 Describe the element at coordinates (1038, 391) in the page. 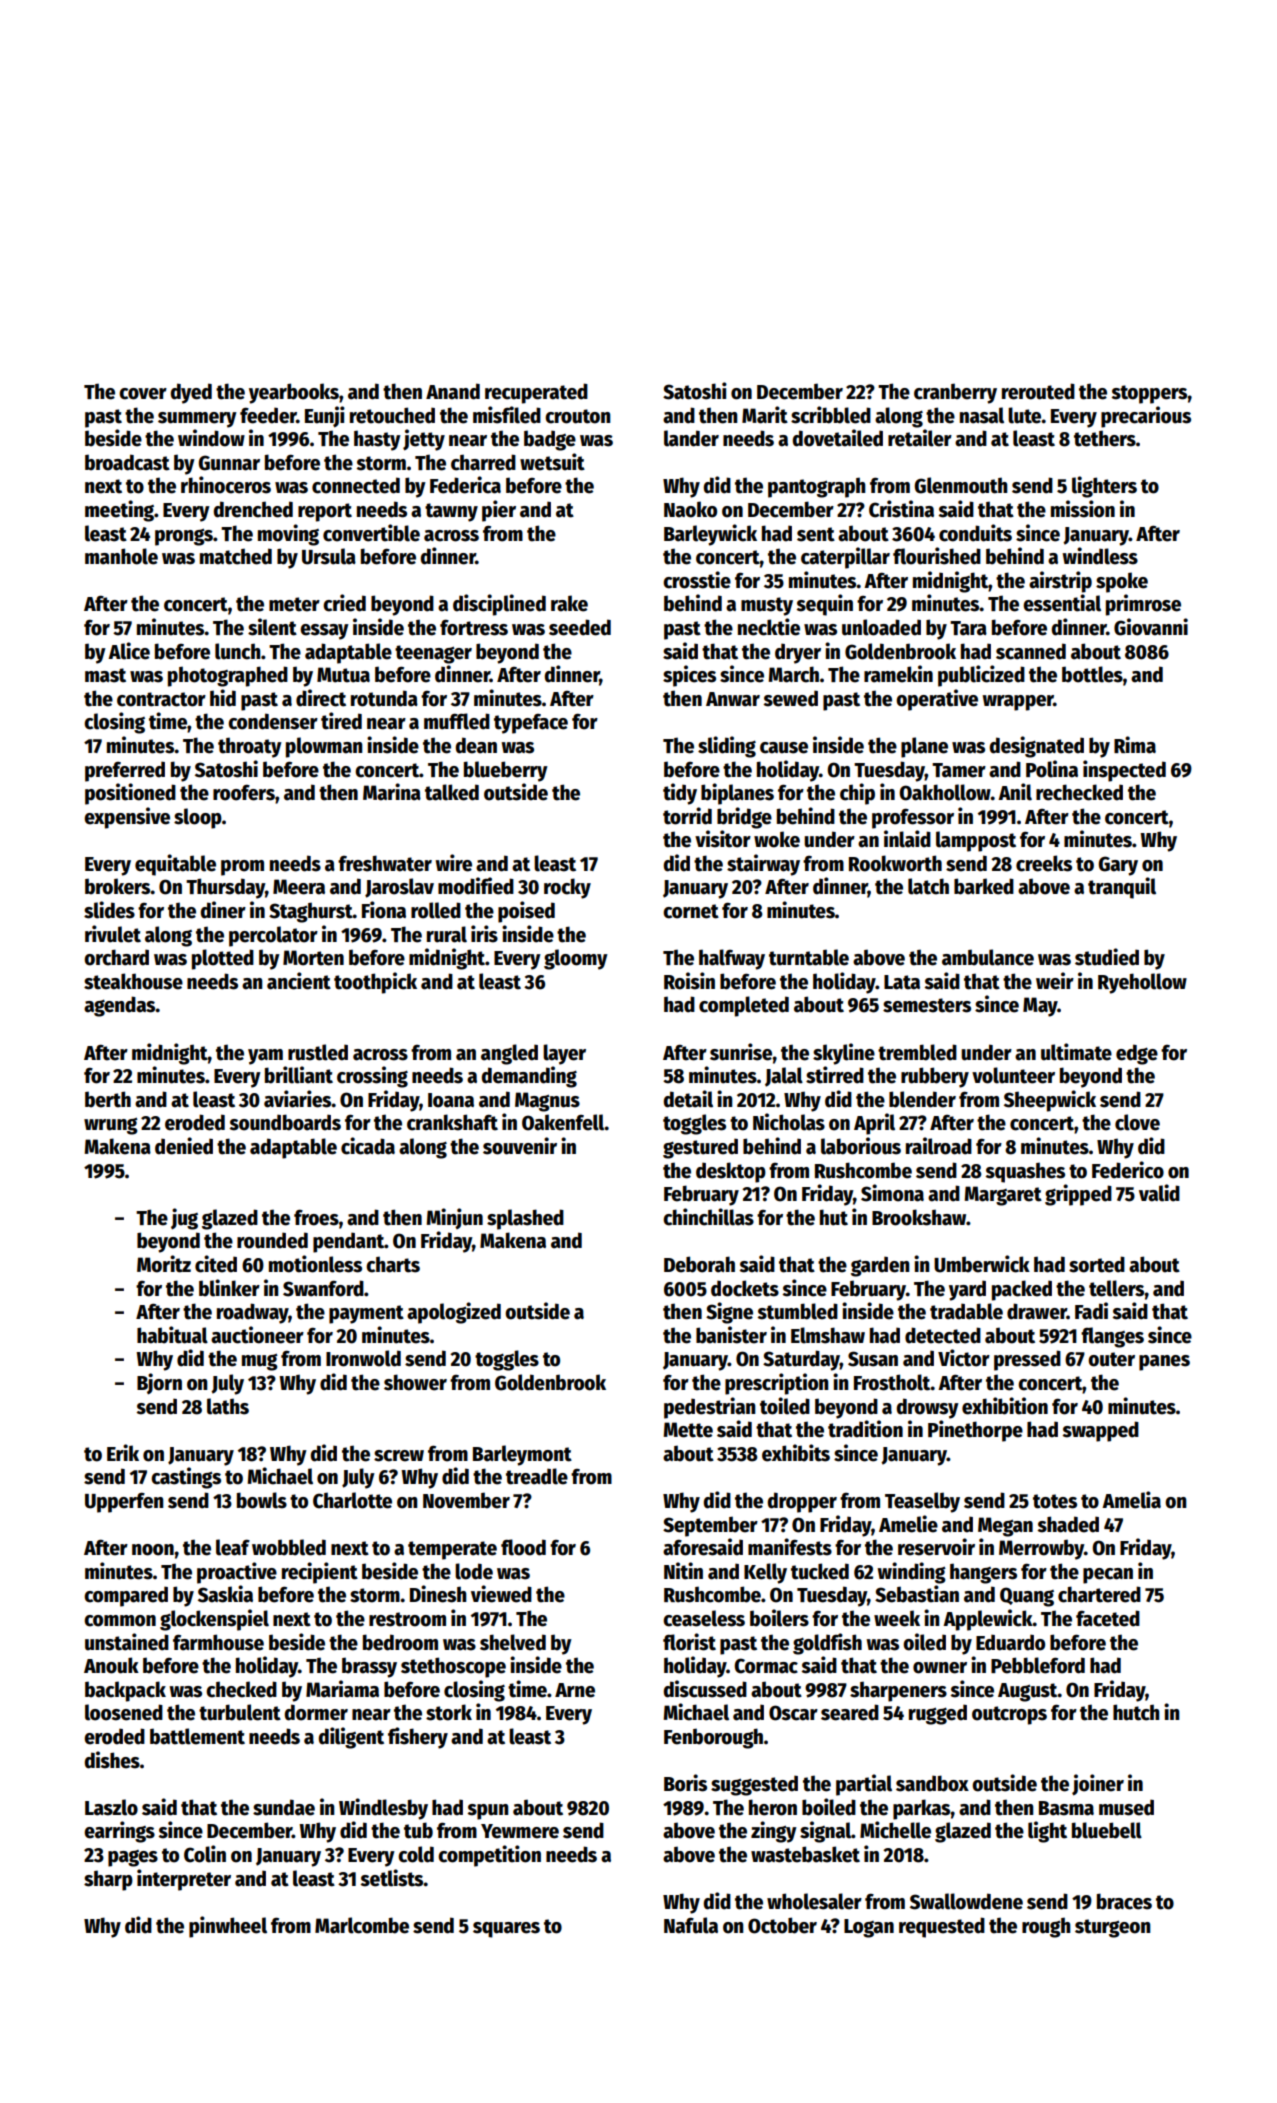

I see `rerouted` at that location.
